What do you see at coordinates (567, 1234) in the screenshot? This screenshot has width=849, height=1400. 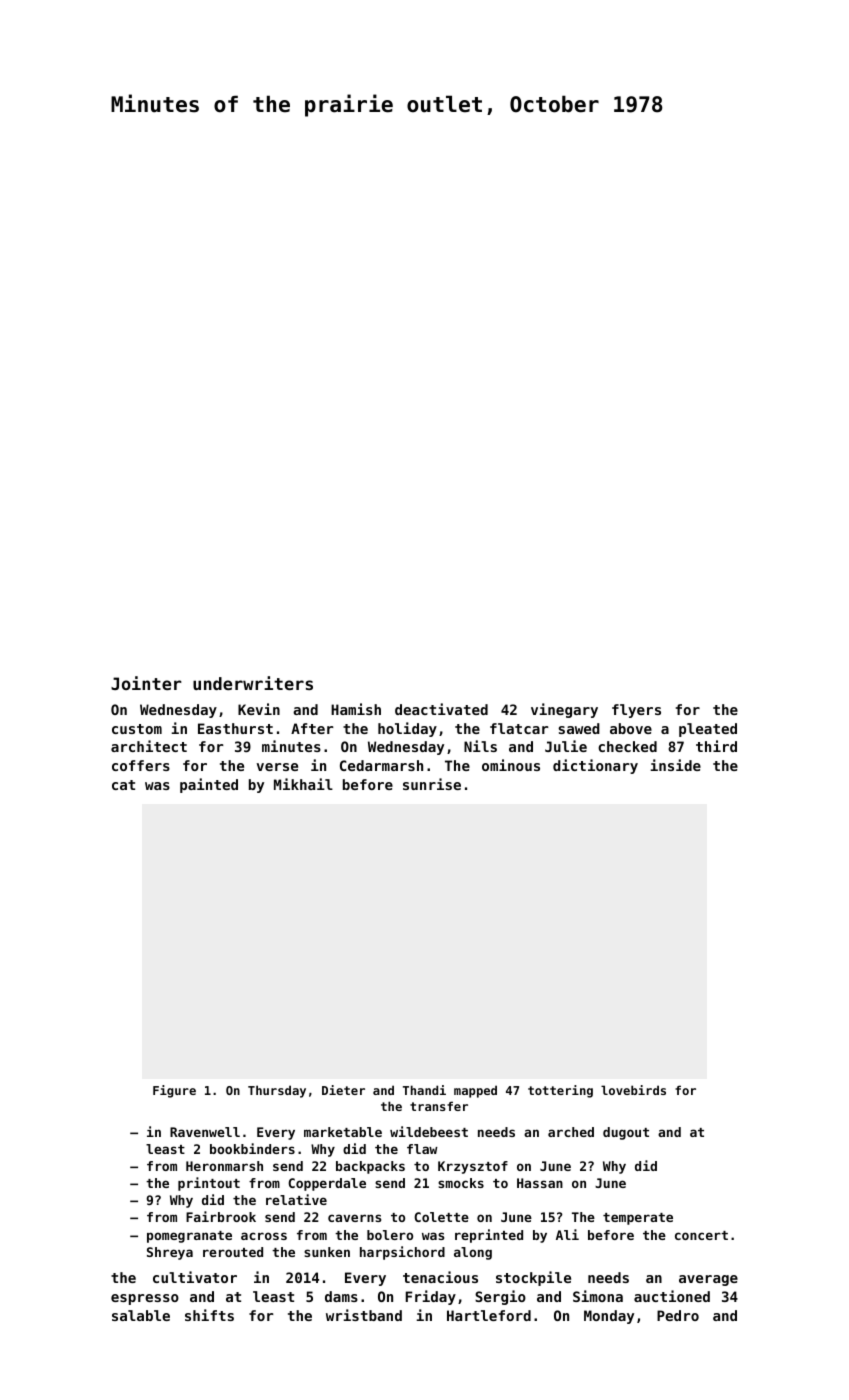 I see `Ali` at bounding box center [567, 1234].
